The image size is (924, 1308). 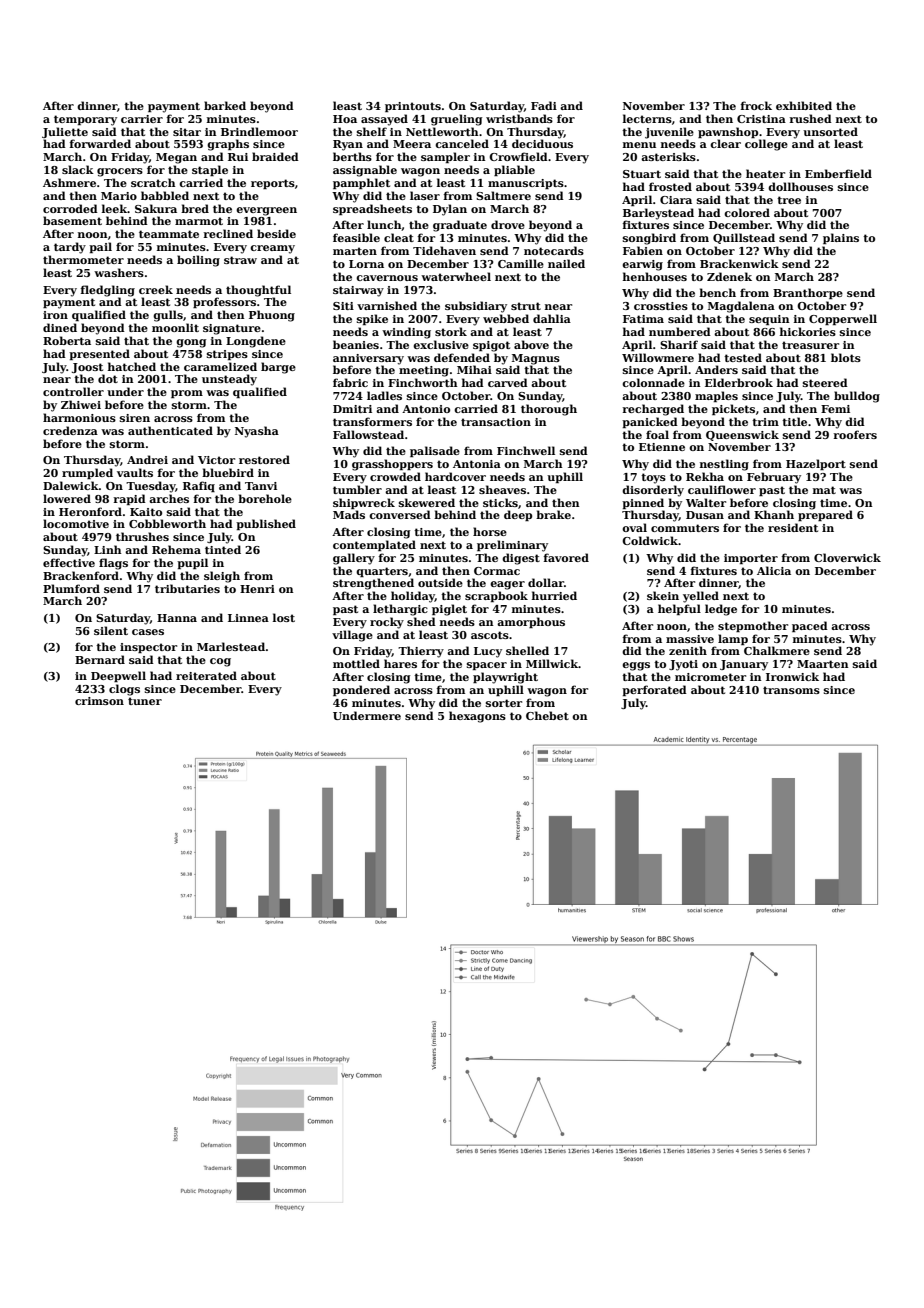 What do you see at coordinates (100, 659) in the image?
I see `Bernard` at bounding box center [100, 659].
